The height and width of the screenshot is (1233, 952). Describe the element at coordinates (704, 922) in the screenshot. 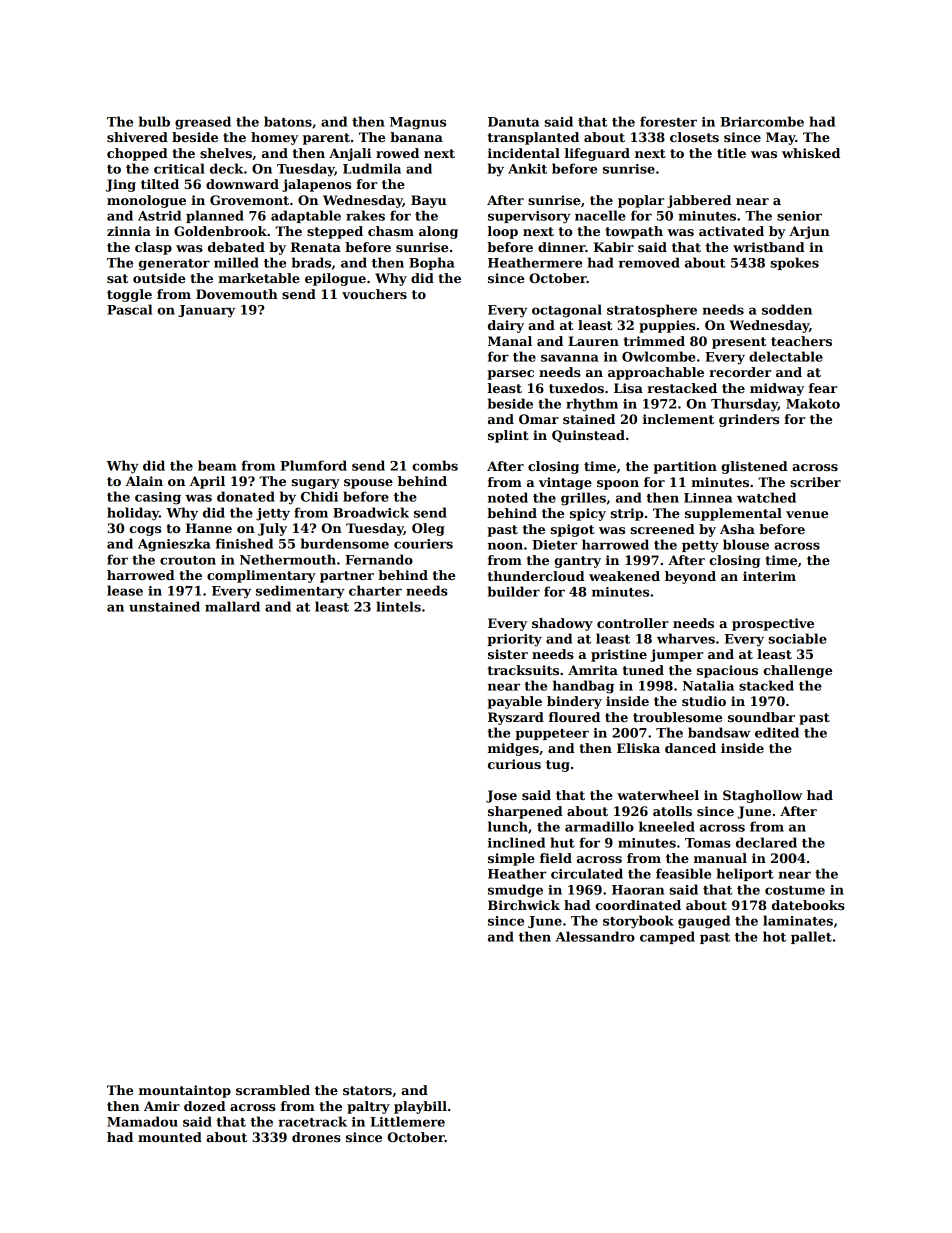

I see `gauged` at that location.
